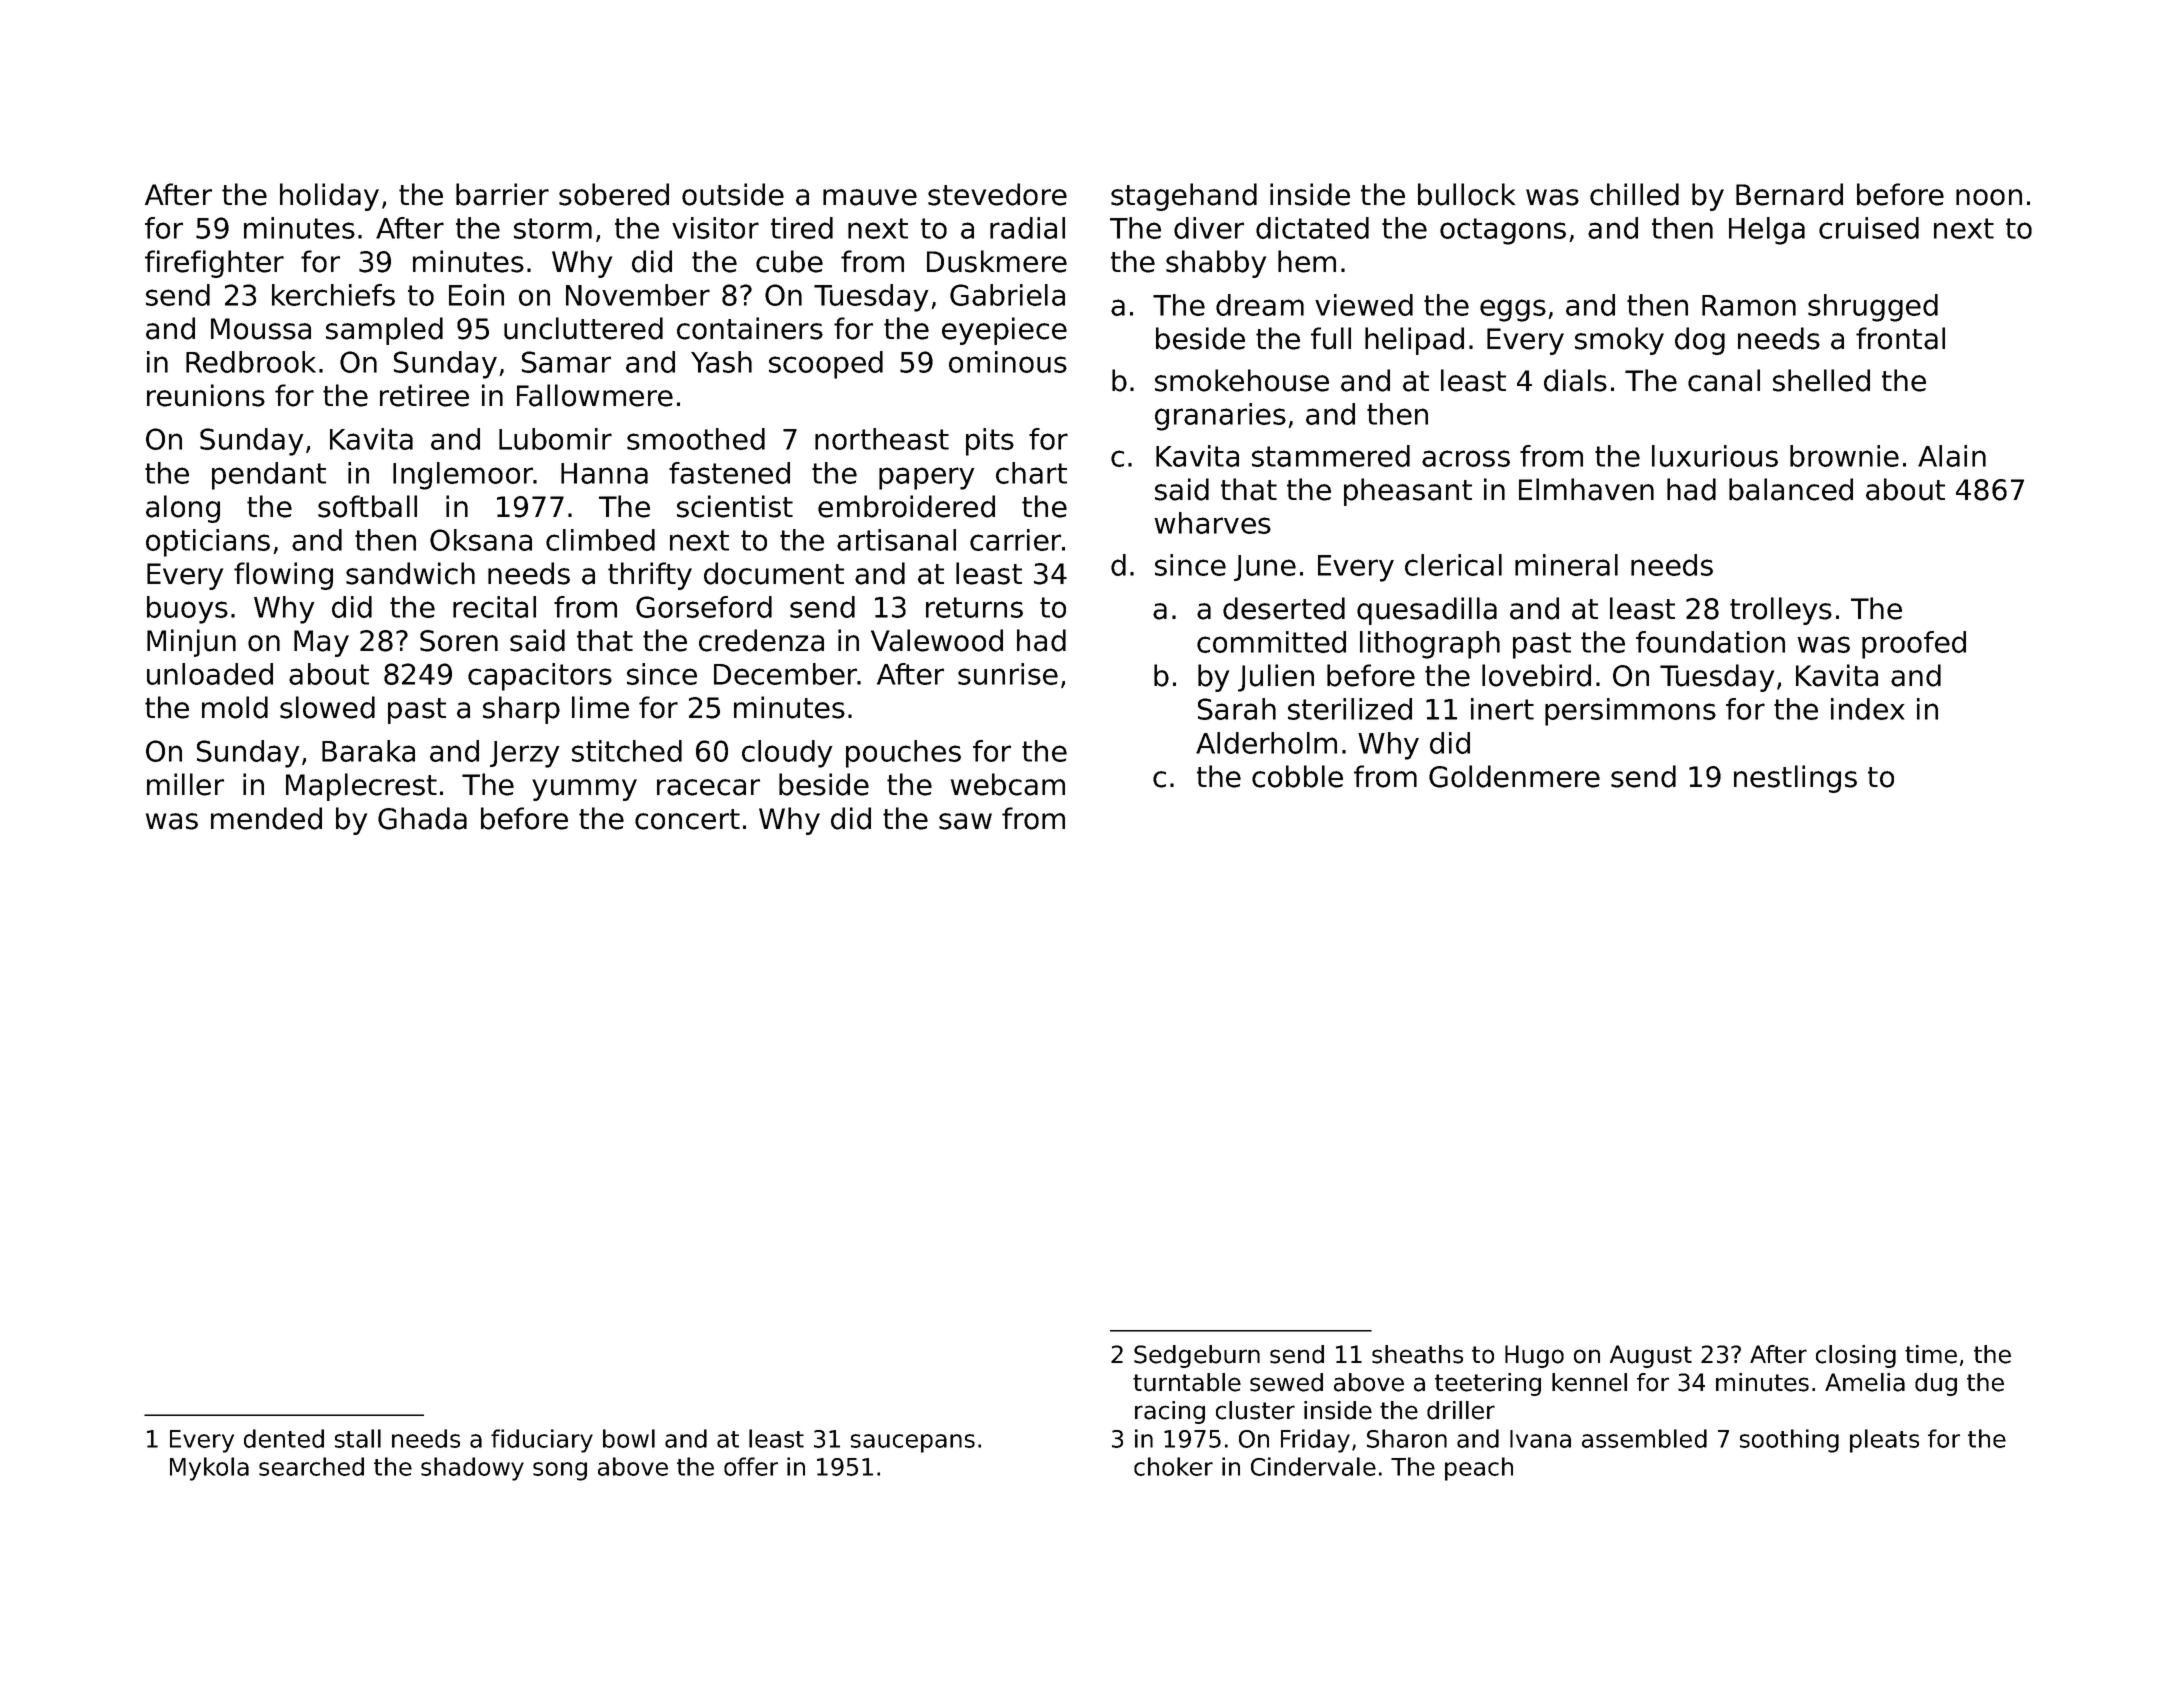 The height and width of the page is (1683, 2178). I want to click on shrugged, so click(1873, 308).
